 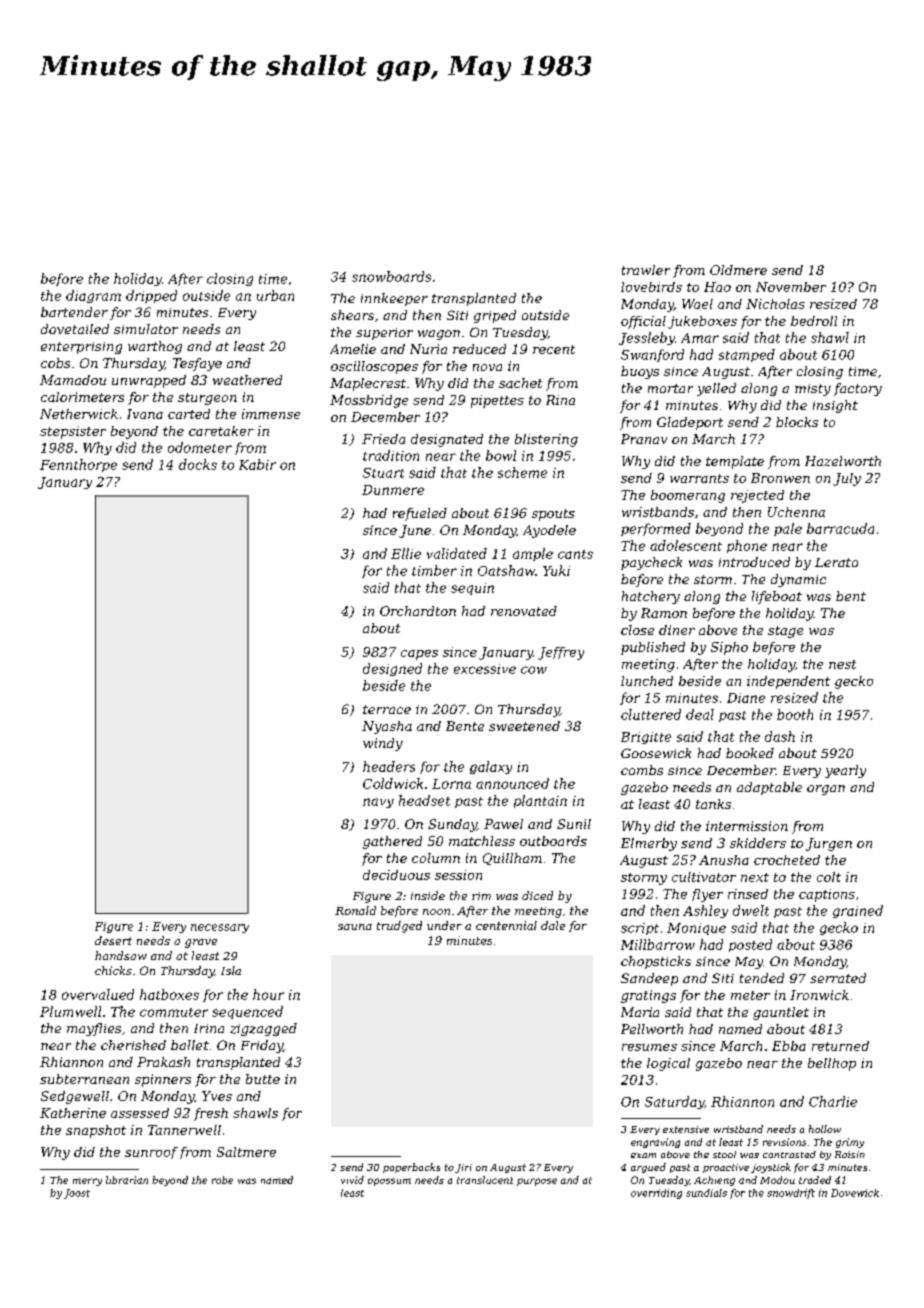 What do you see at coordinates (833, 1101) in the document?
I see `Charlie` at bounding box center [833, 1101].
